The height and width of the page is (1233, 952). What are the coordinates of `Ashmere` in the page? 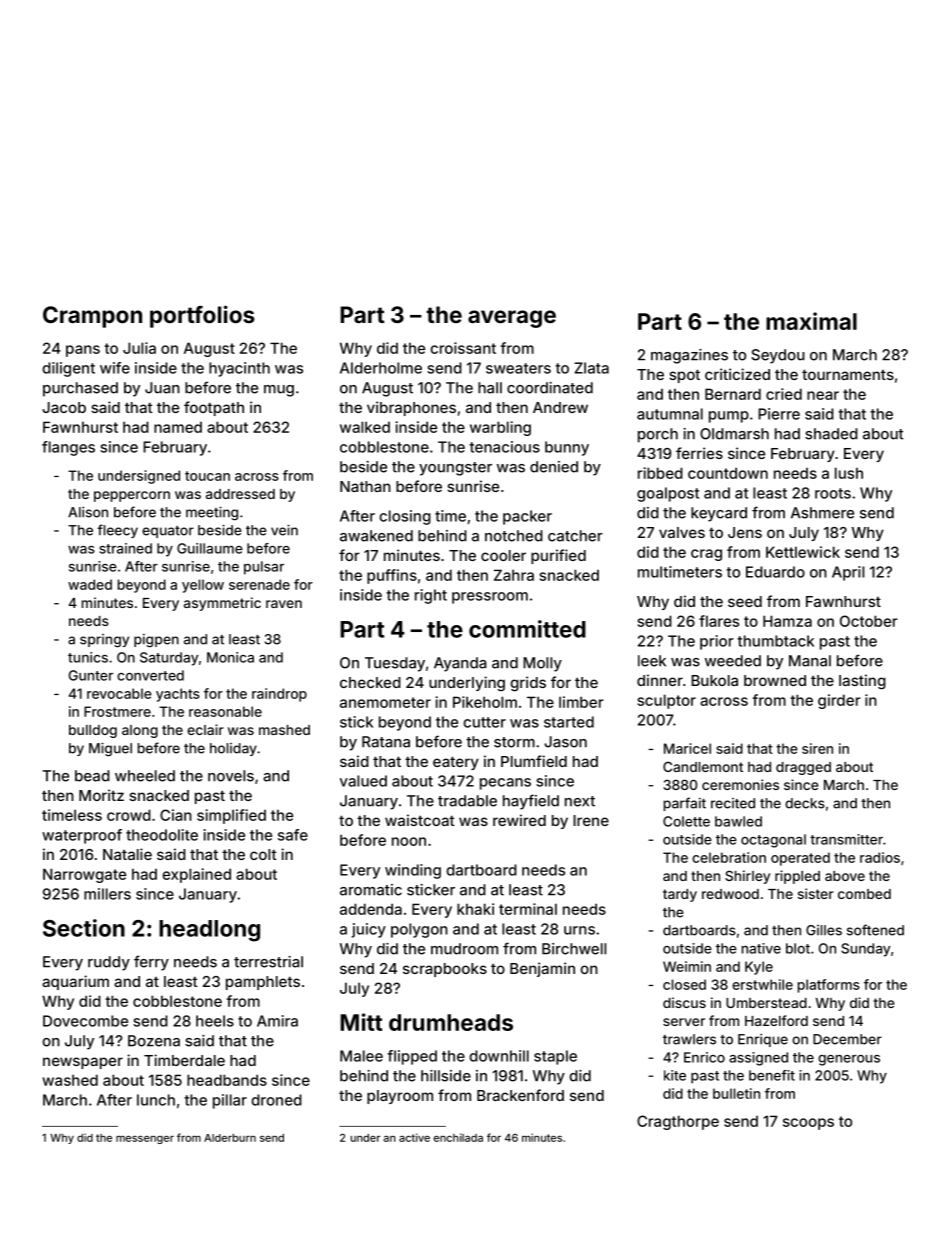 It's located at (822, 513).
